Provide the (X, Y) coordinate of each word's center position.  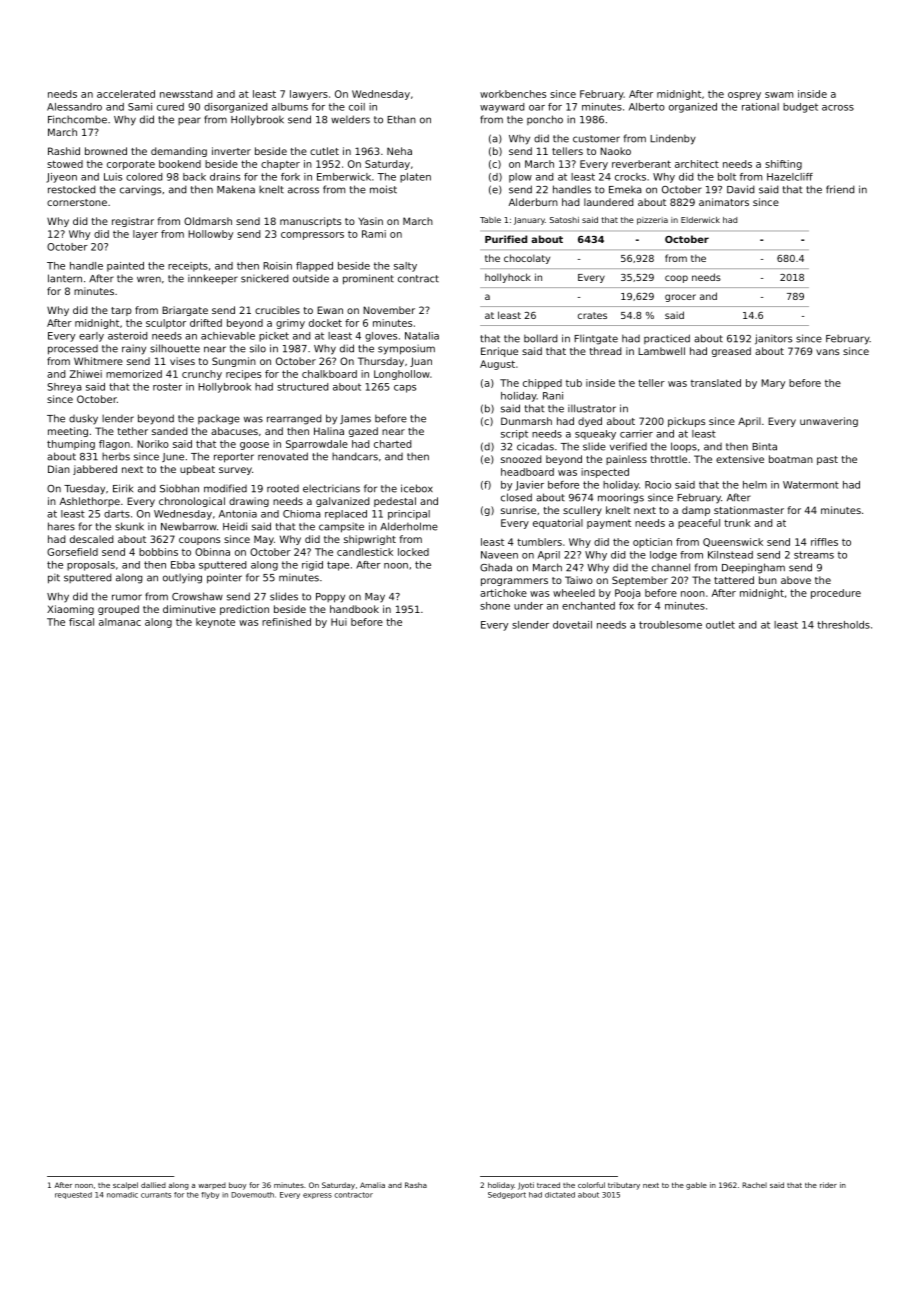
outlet (720, 625)
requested (73, 1195)
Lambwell (661, 351)
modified (225, 488)
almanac (120, 622)
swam (779, 95)
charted (392, 444)
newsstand (186, 94)
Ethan (401, 119)
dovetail (572, 625)
